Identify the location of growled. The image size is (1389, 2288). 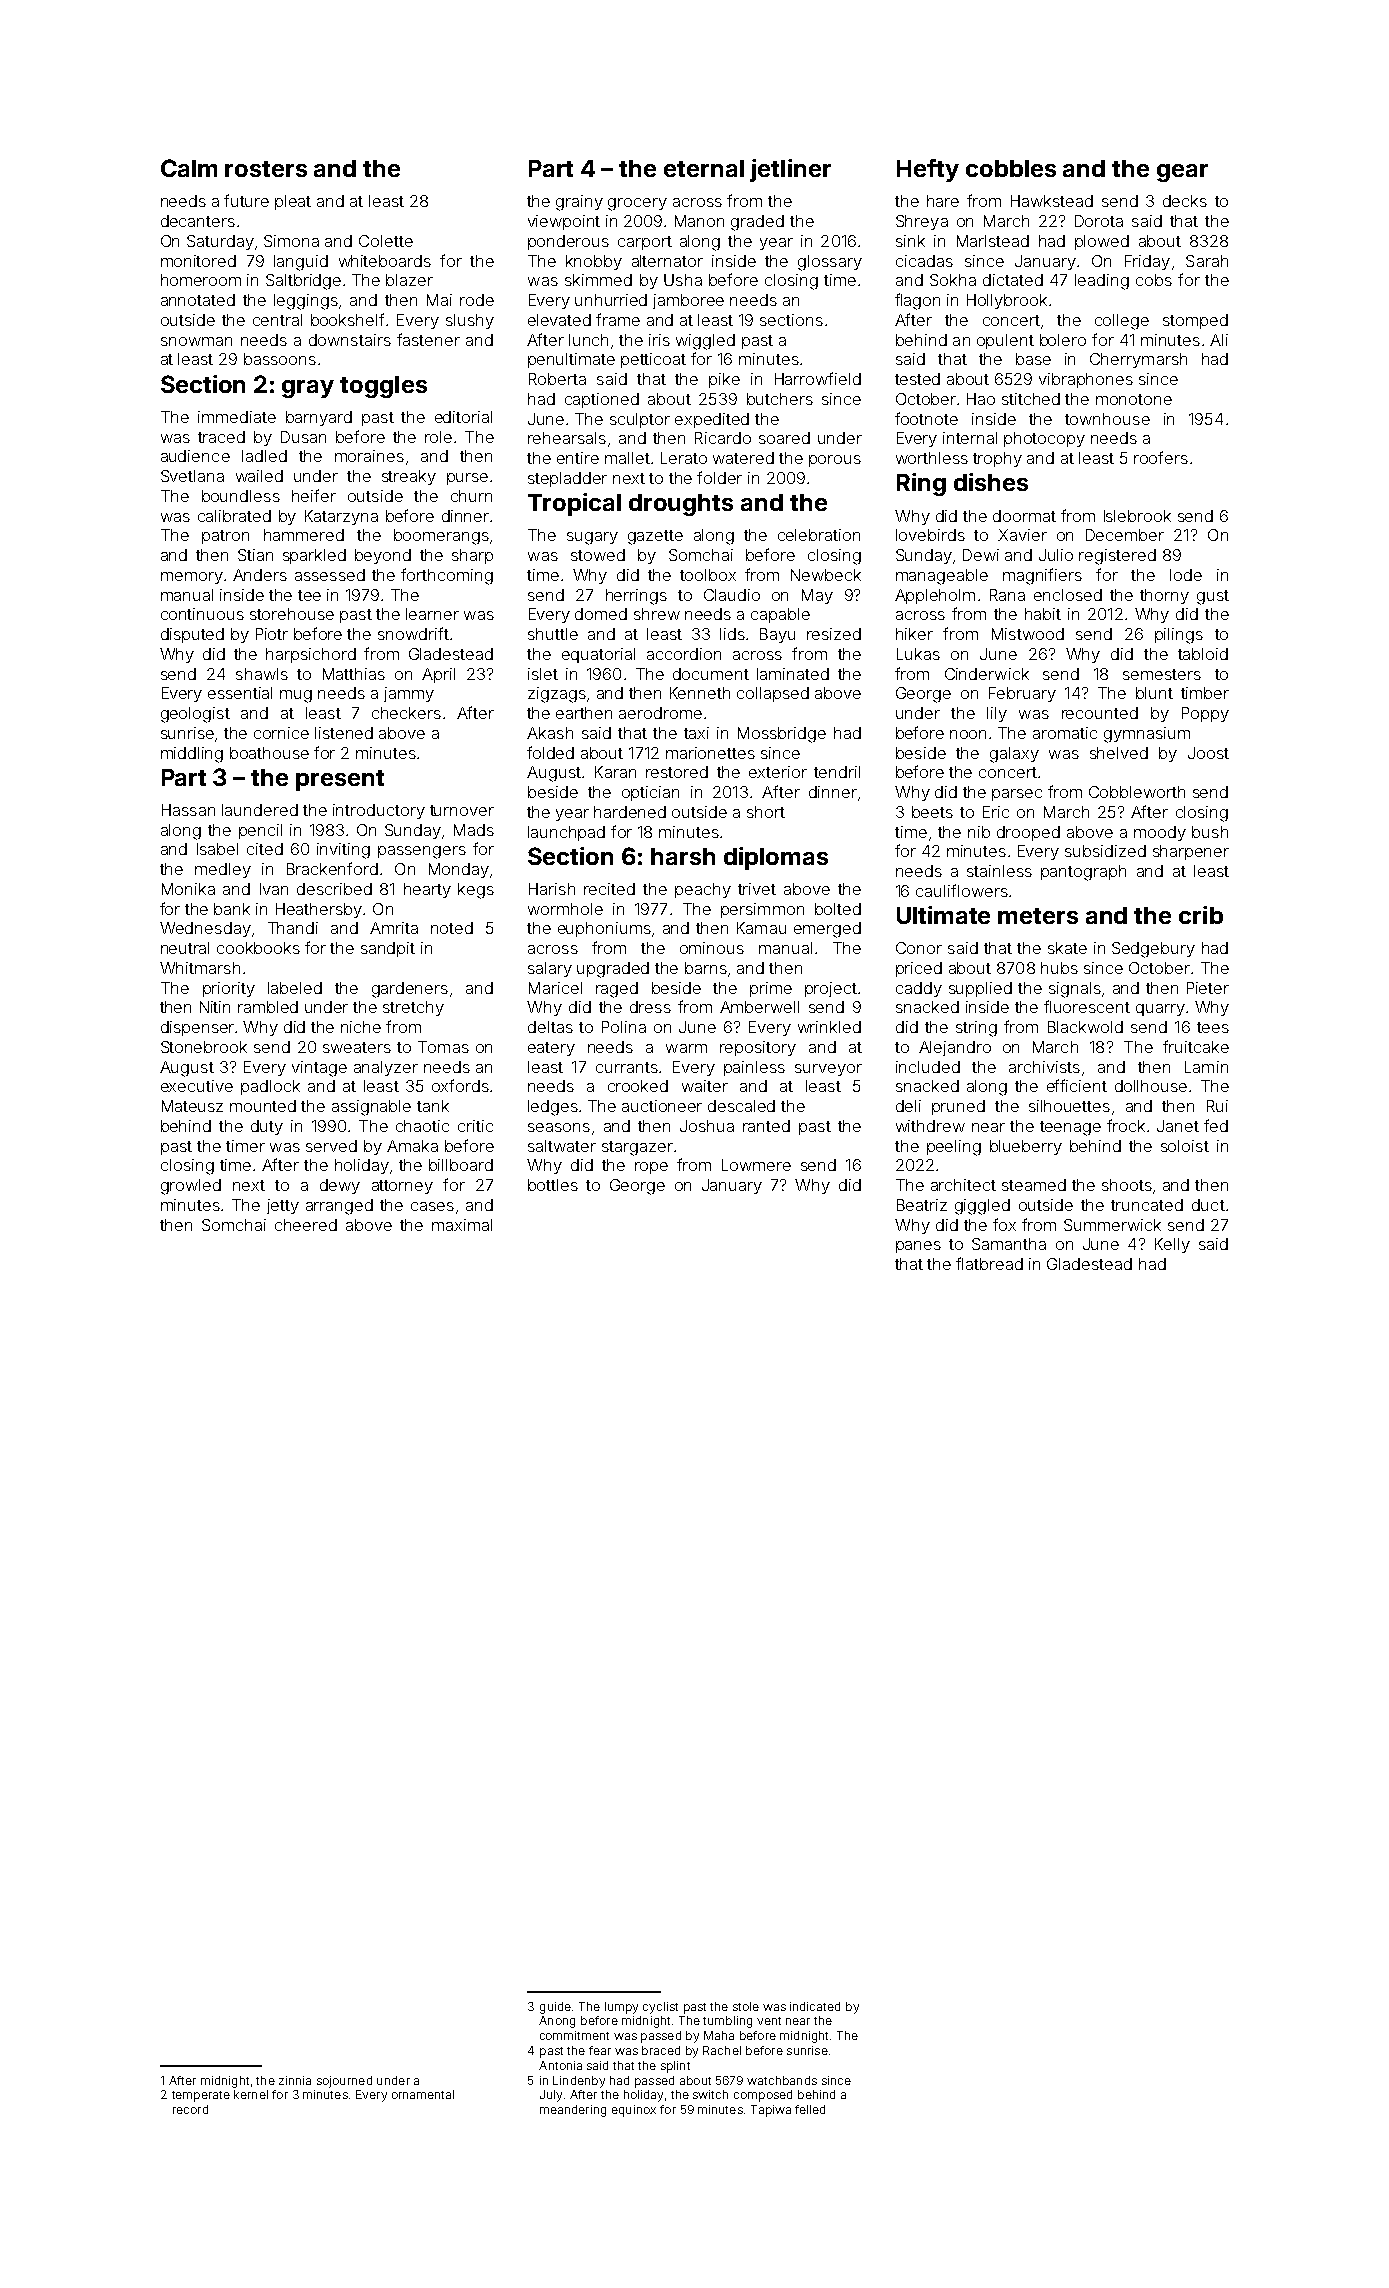
(191, 1187).
